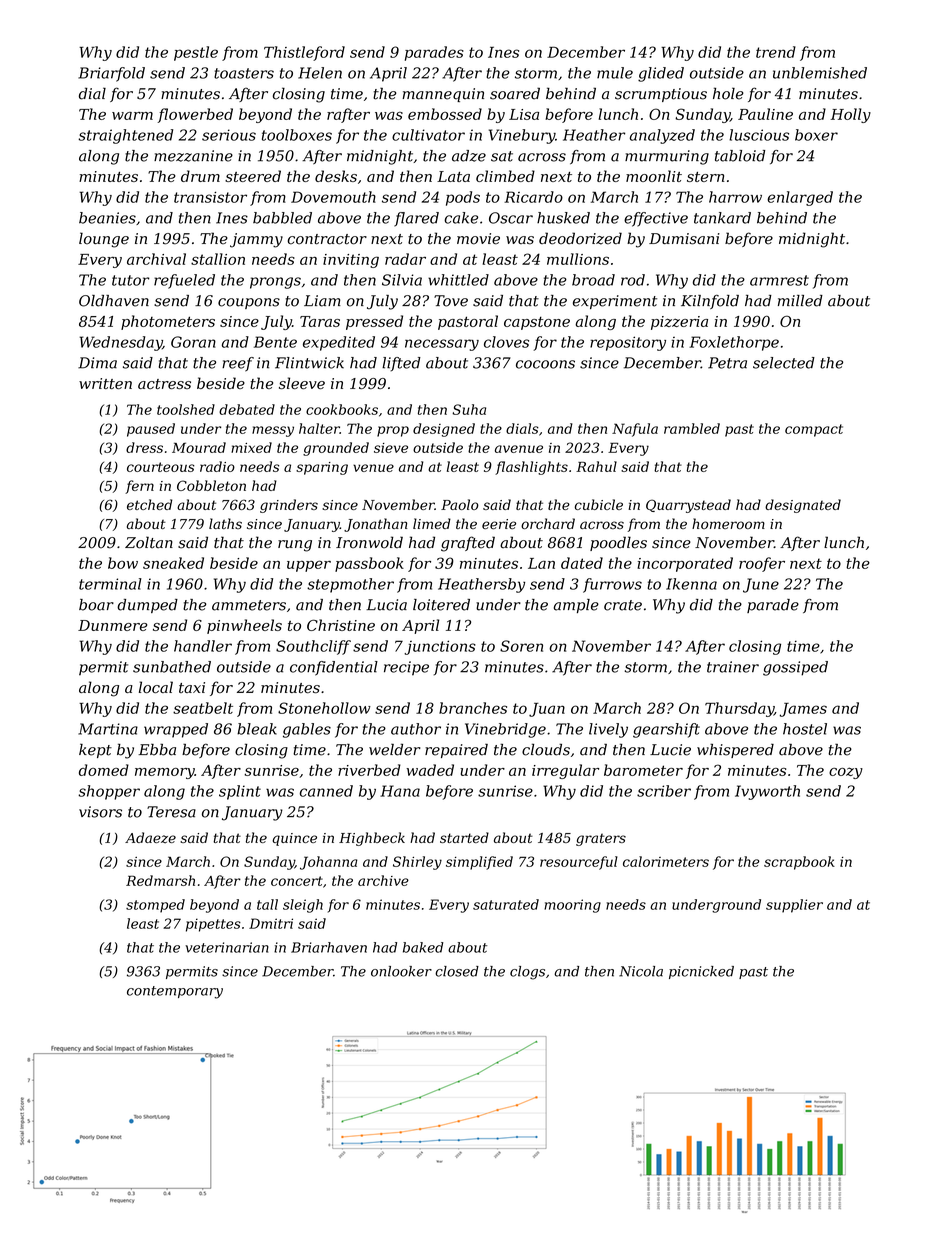  What do you see at coordinates (151, 430) in the screenshot?
I see `paused` at bounding box center [151, 430].
